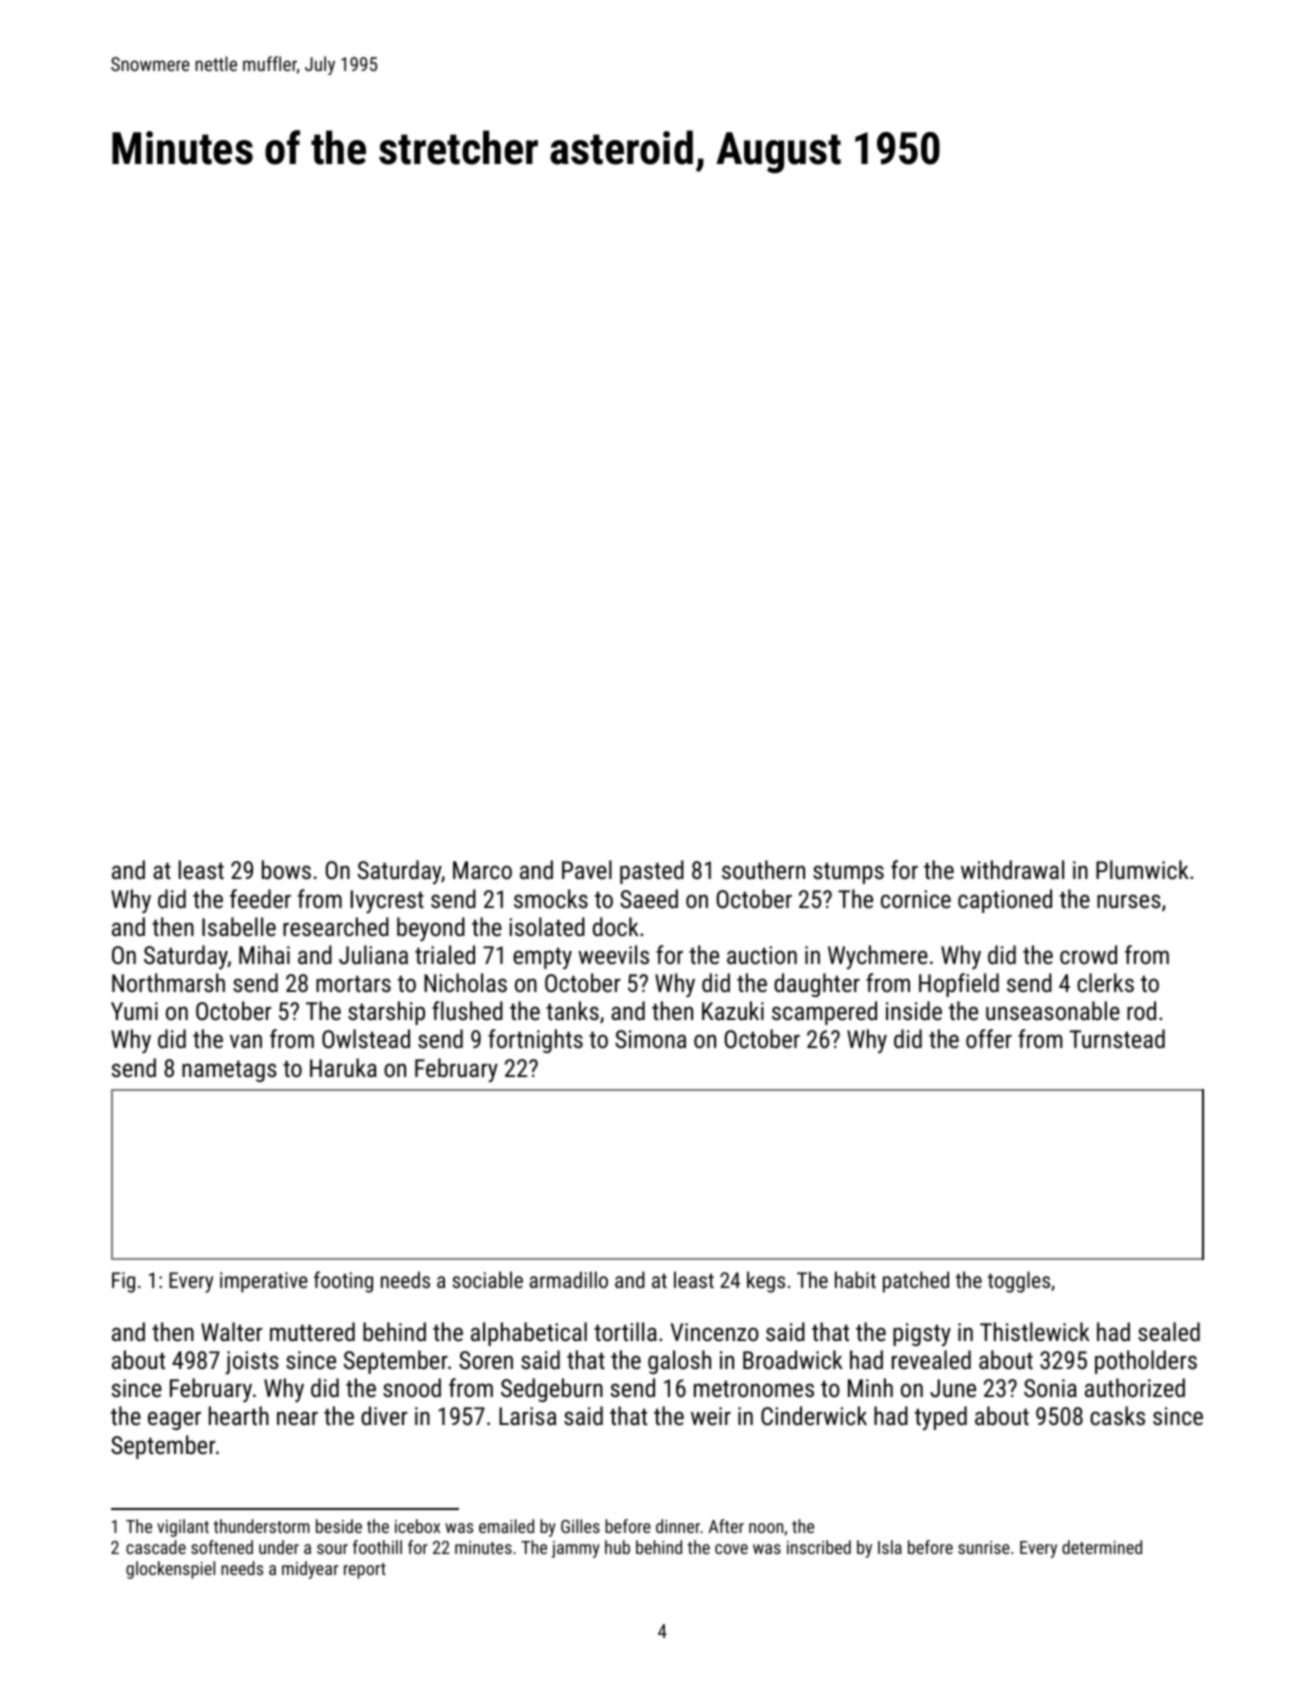 The width and height of the screenshot is (1315, 1702). What do you see at coordinates (762, 955) in the screenshot?
I see `auction` at bounding box center [762, 955].
